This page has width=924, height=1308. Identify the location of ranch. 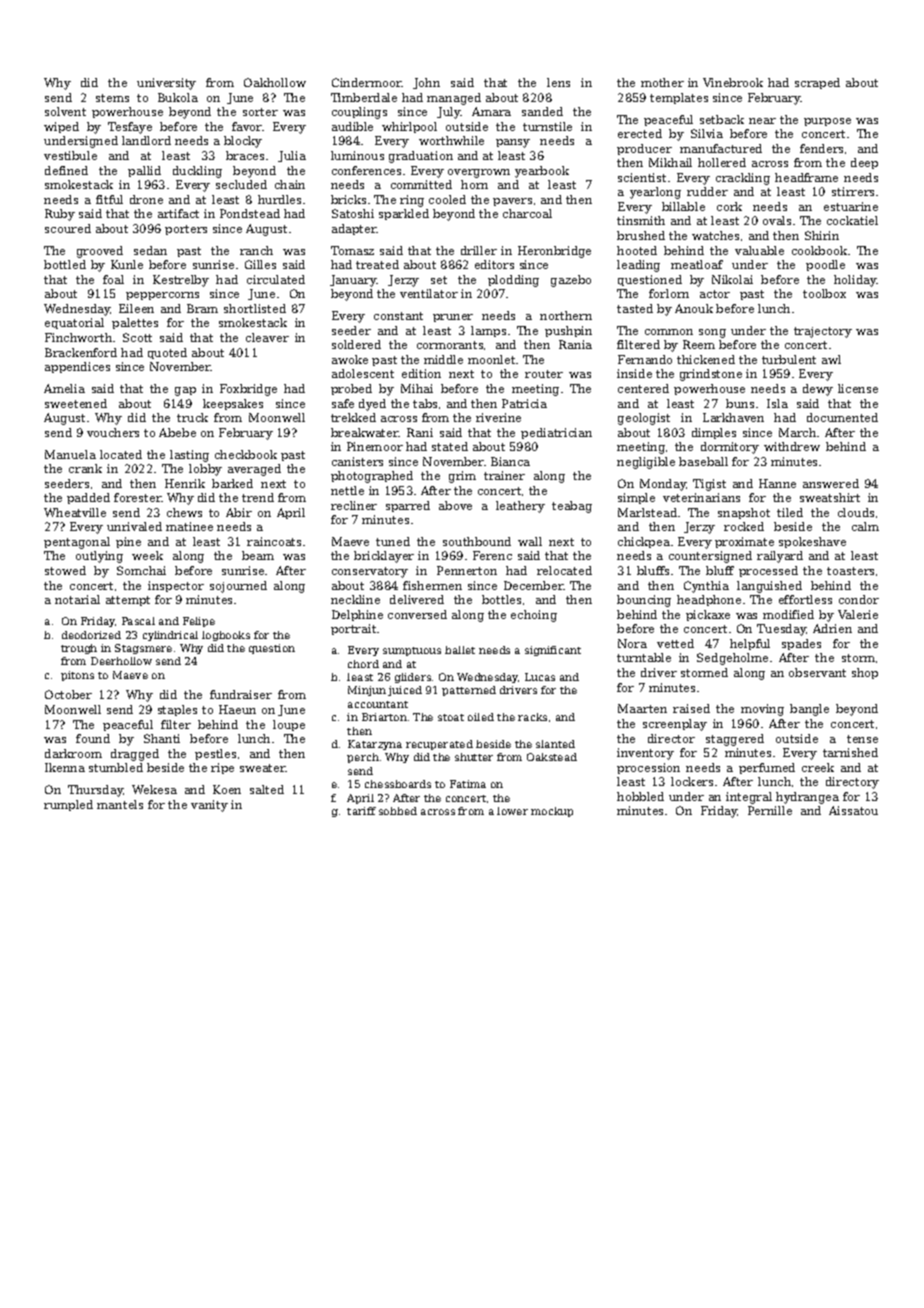
(256, 250).
